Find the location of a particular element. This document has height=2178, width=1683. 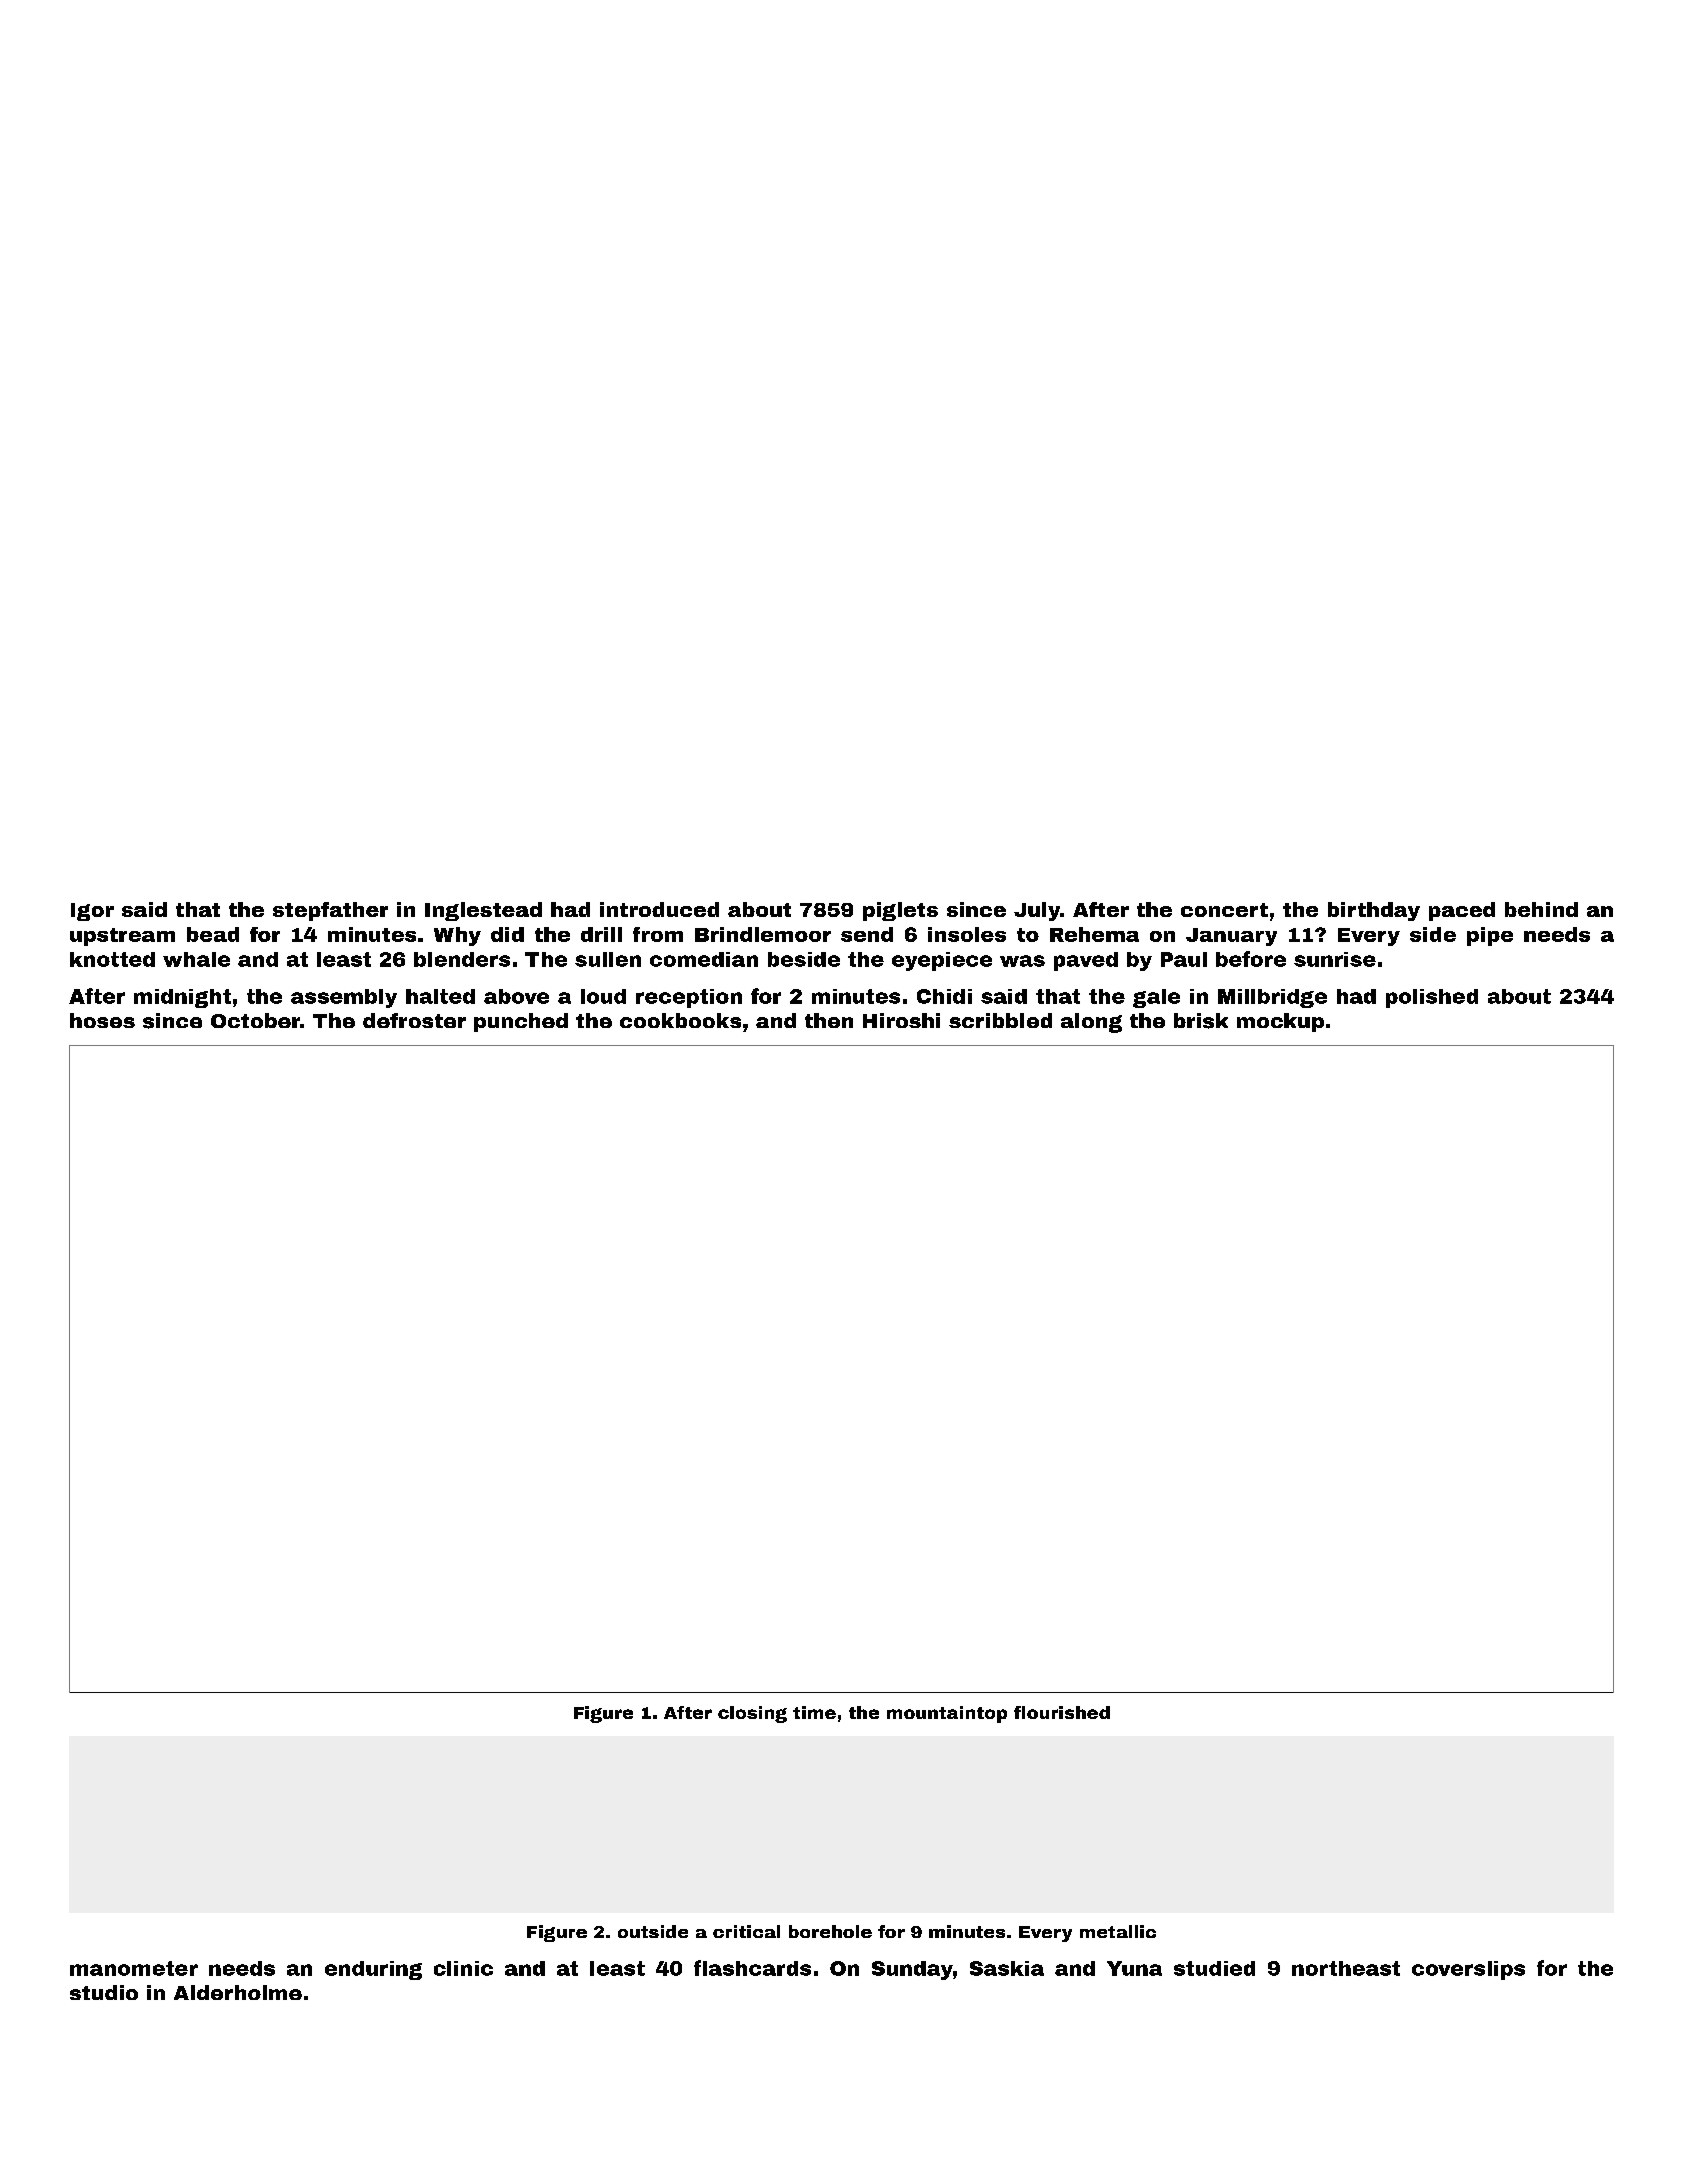

mockup is located at coordinates (1280, 1022).
